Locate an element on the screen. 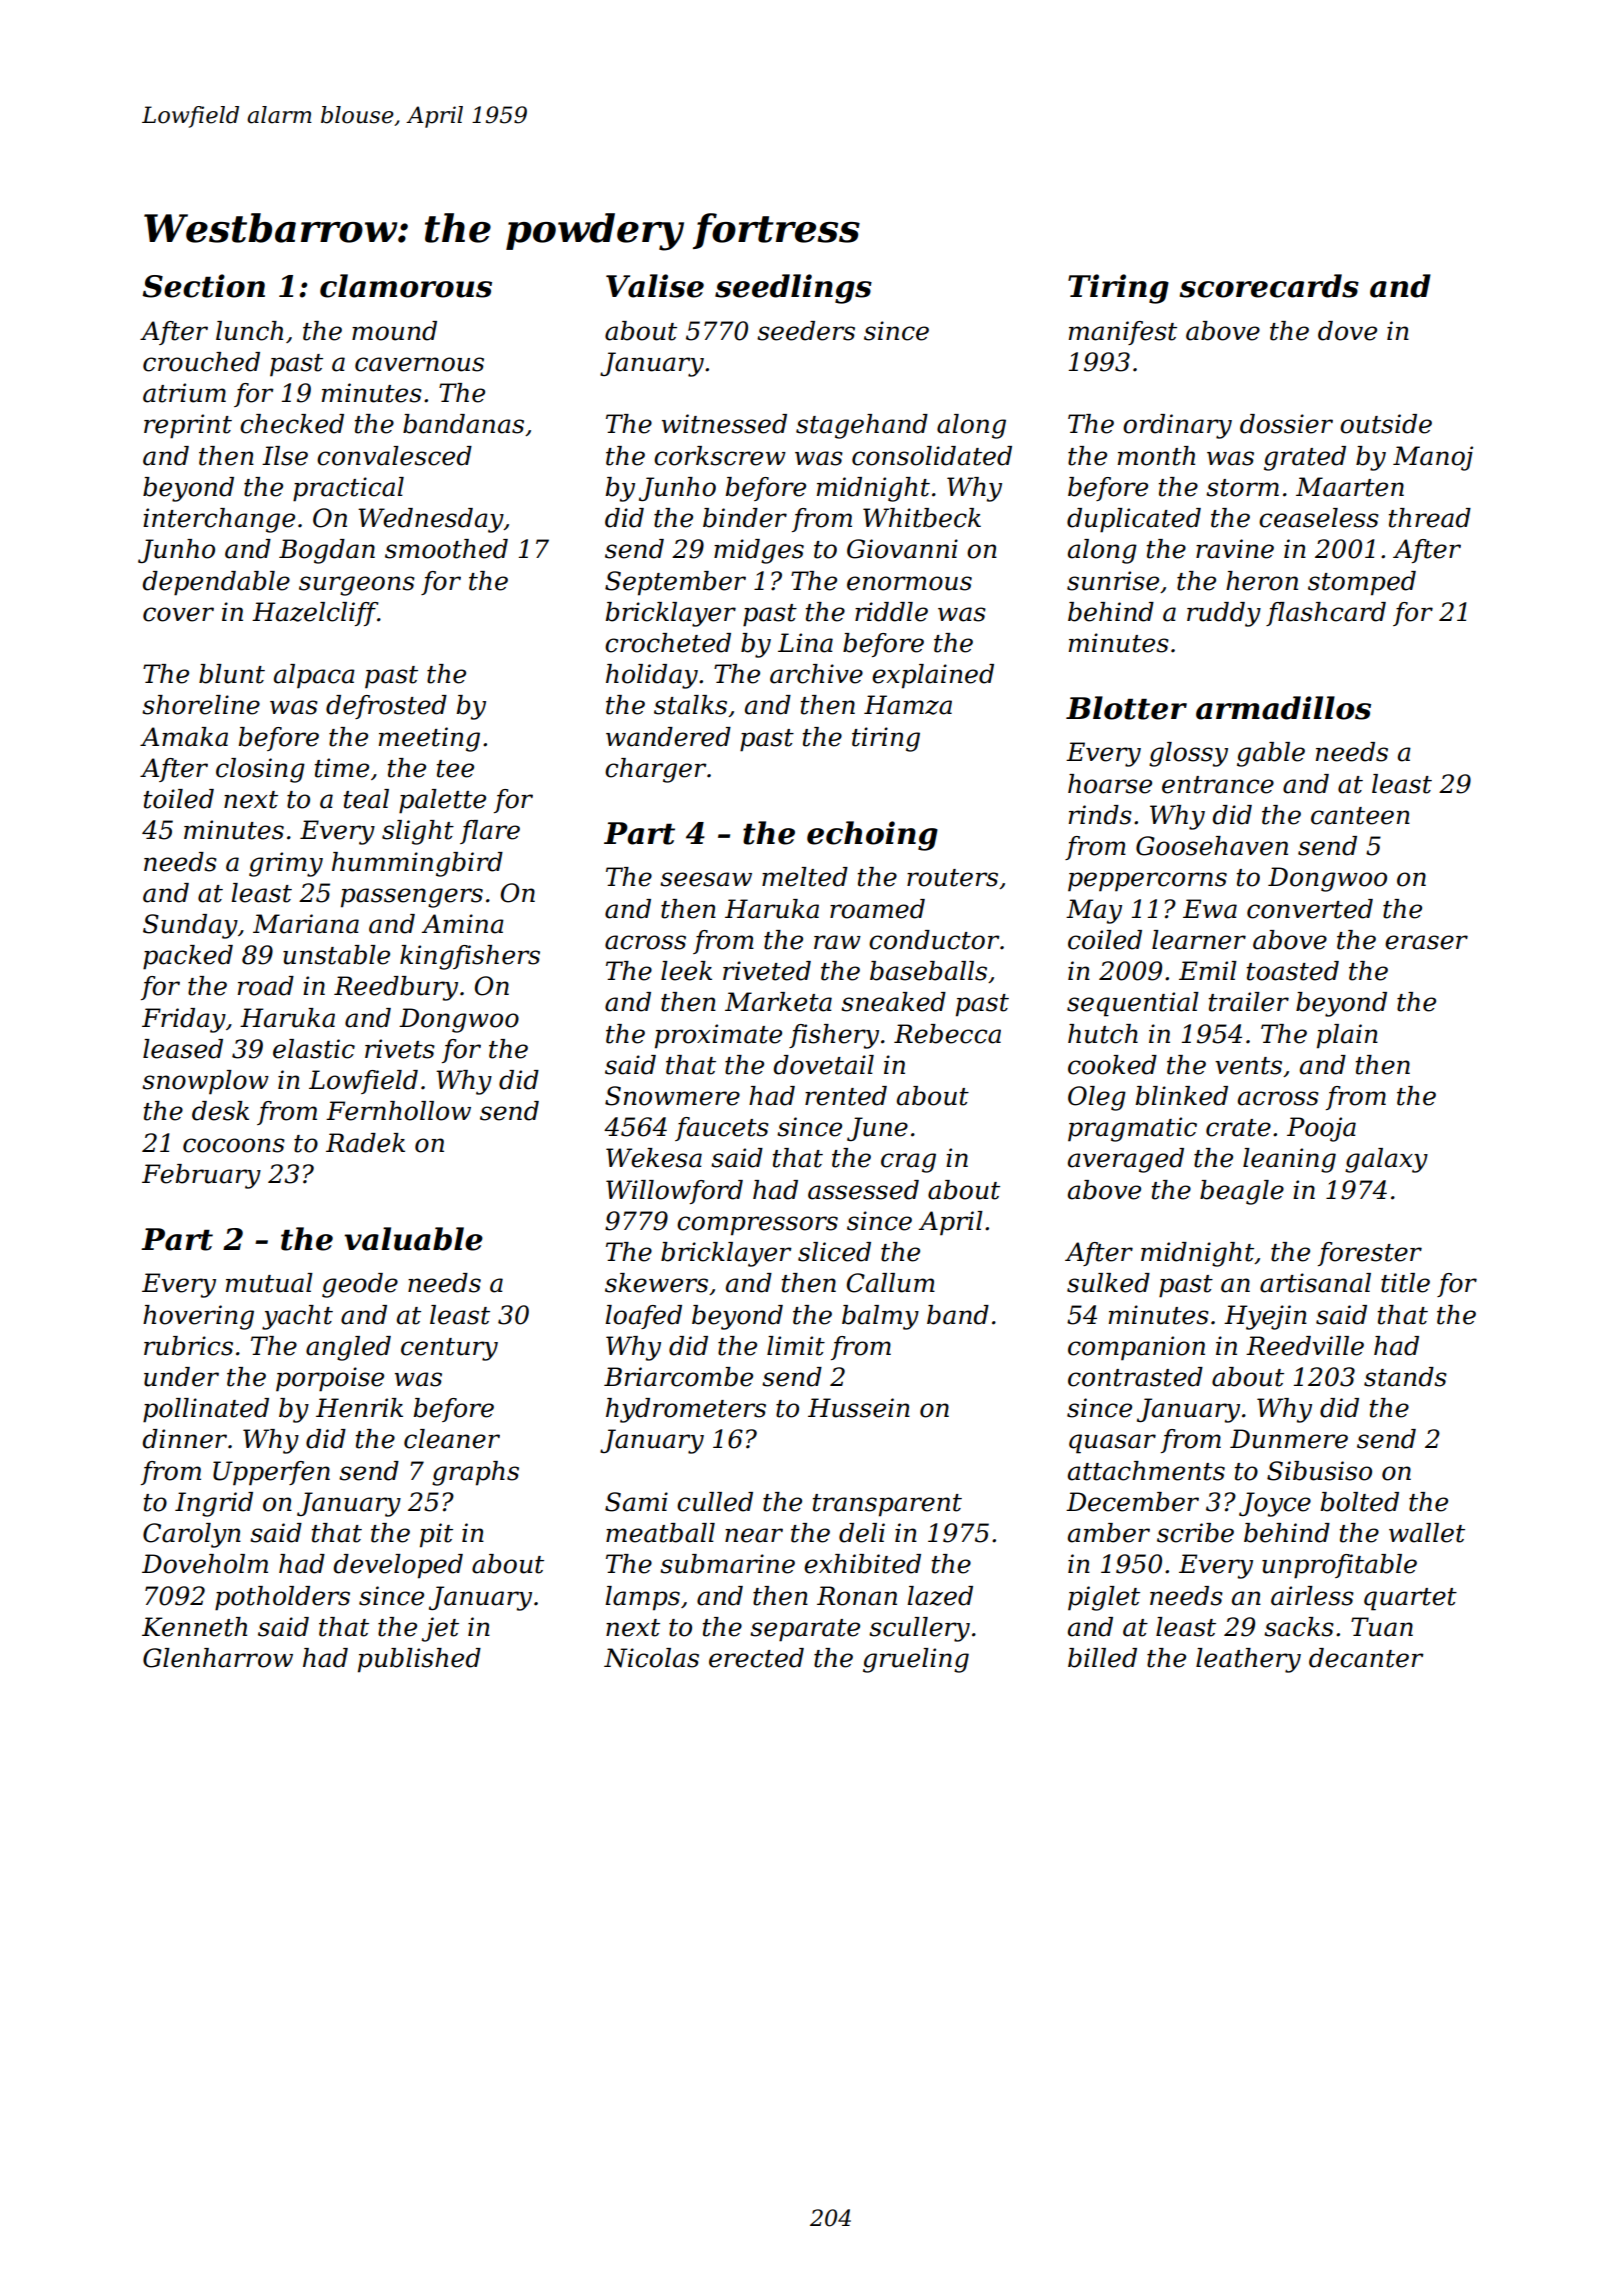 The width and height of the screenshot is (1620, 2292). grueling is located at coordinates (916, 1660).
